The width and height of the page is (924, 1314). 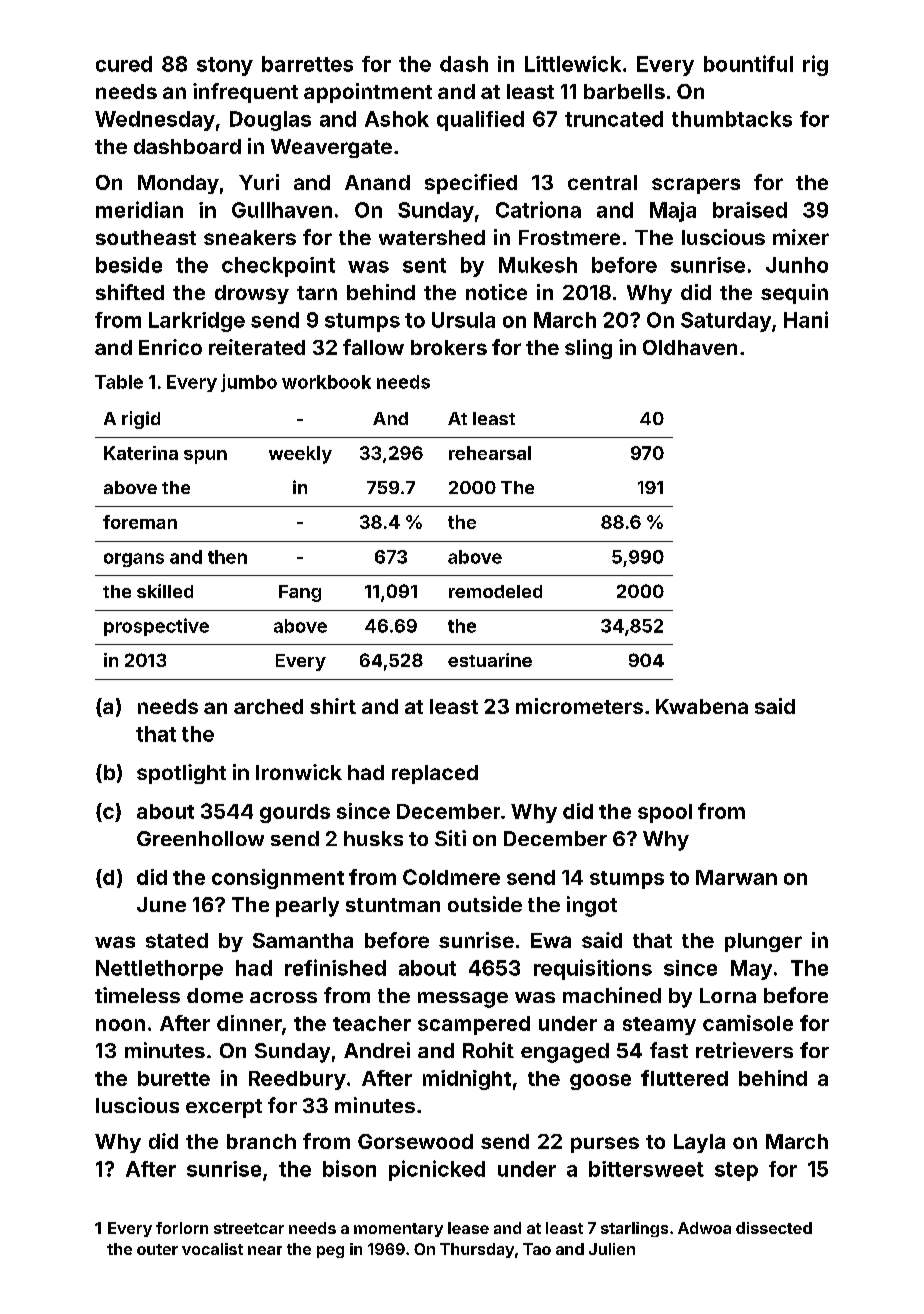 What do you see at coordinates (225, 66) in the page?
I see `stony` at bounding box center [225, 66].
